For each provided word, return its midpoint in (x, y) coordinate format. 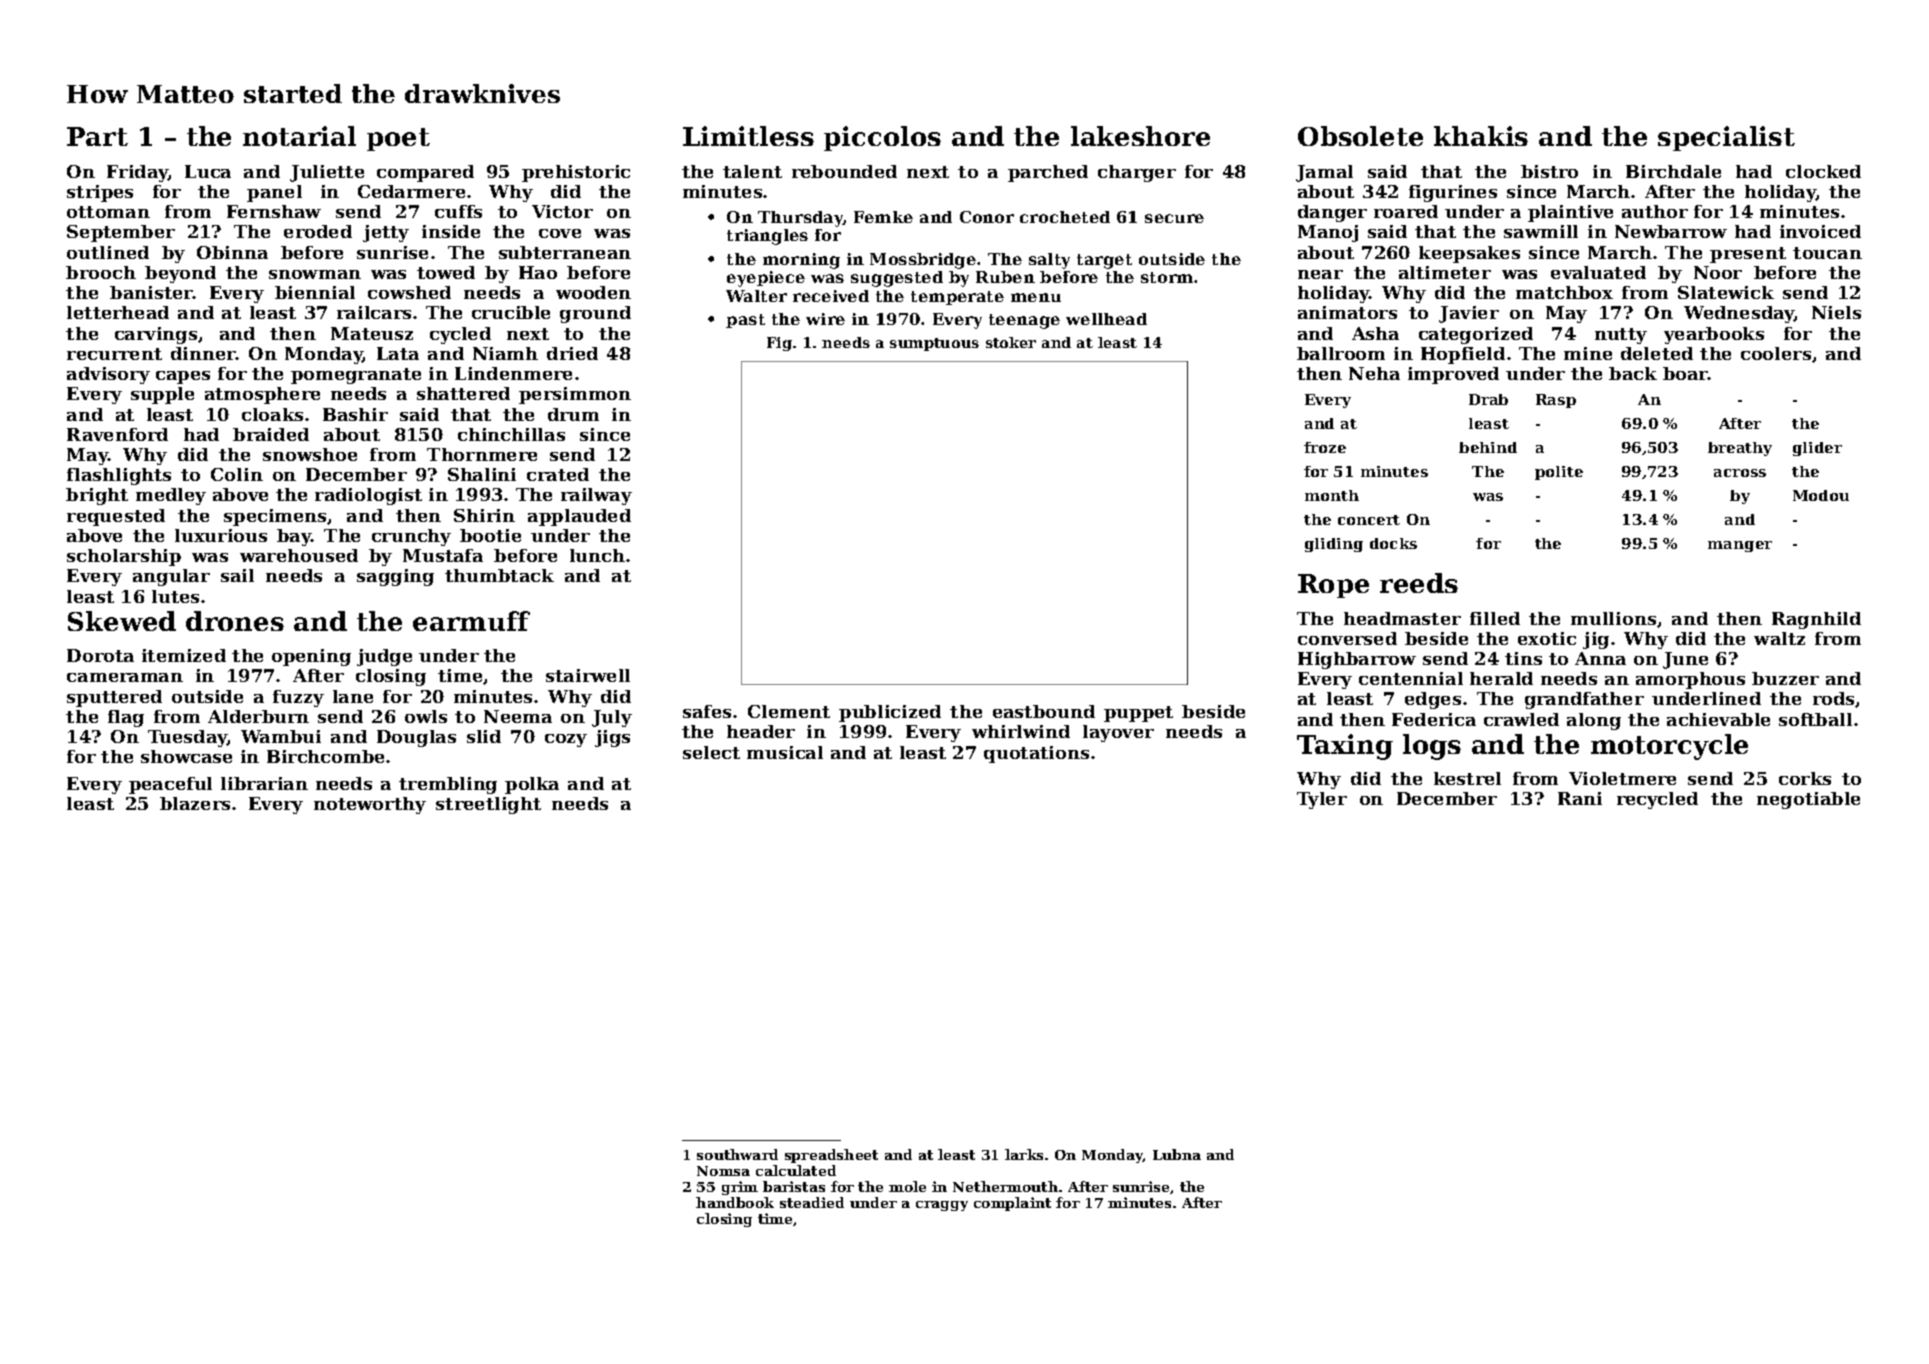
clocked (1823, 171)
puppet (1138, 714)
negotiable (1808, 800)
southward (737, 1154)
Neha (1374, 373)
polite (1559, 473)
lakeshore (1140, 136)
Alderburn (258, 716)
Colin (237, 474)
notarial (299, 136)
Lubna (1177, 1154)
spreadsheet (831, 1156)
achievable (1718, 719)
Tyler (1322, 800)
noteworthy (370, 805)
